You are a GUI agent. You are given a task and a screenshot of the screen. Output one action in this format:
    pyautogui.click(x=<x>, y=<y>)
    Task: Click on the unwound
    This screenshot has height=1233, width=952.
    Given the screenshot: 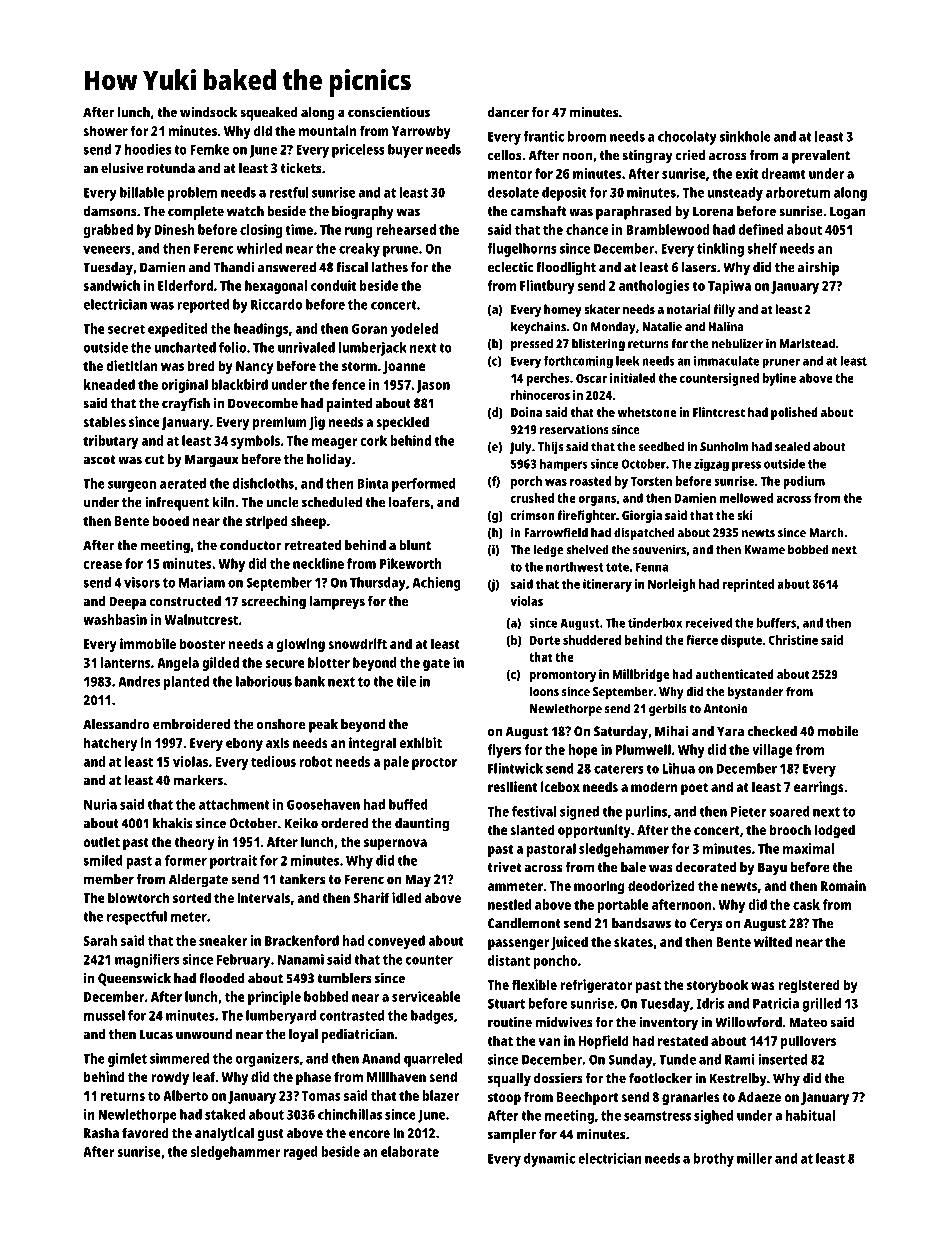 What is the action you would take?
    pyautogui.click(x=204, y=1034)
